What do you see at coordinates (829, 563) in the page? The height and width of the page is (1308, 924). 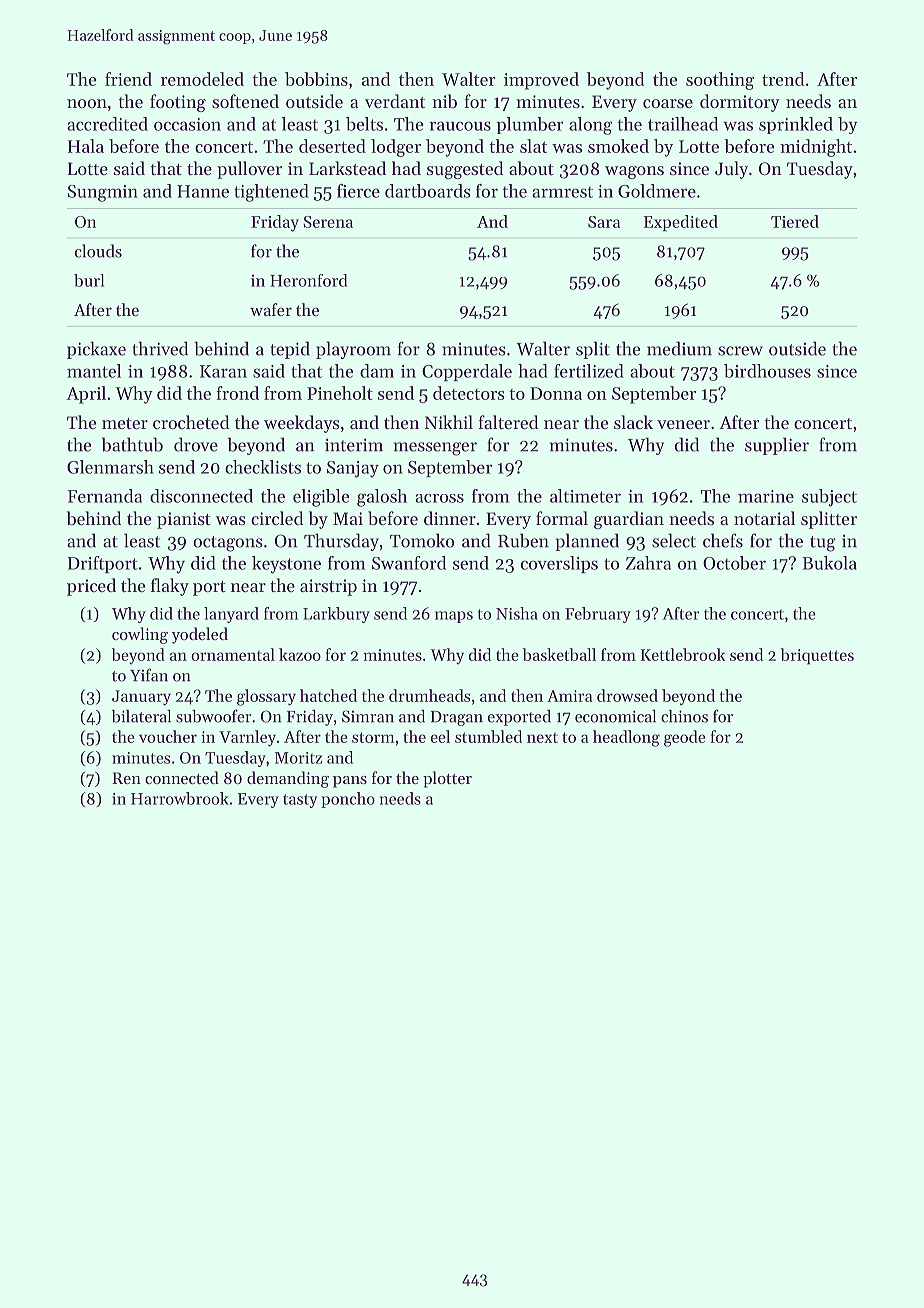 I see `Bukola` at bounding box center [829, 563].
